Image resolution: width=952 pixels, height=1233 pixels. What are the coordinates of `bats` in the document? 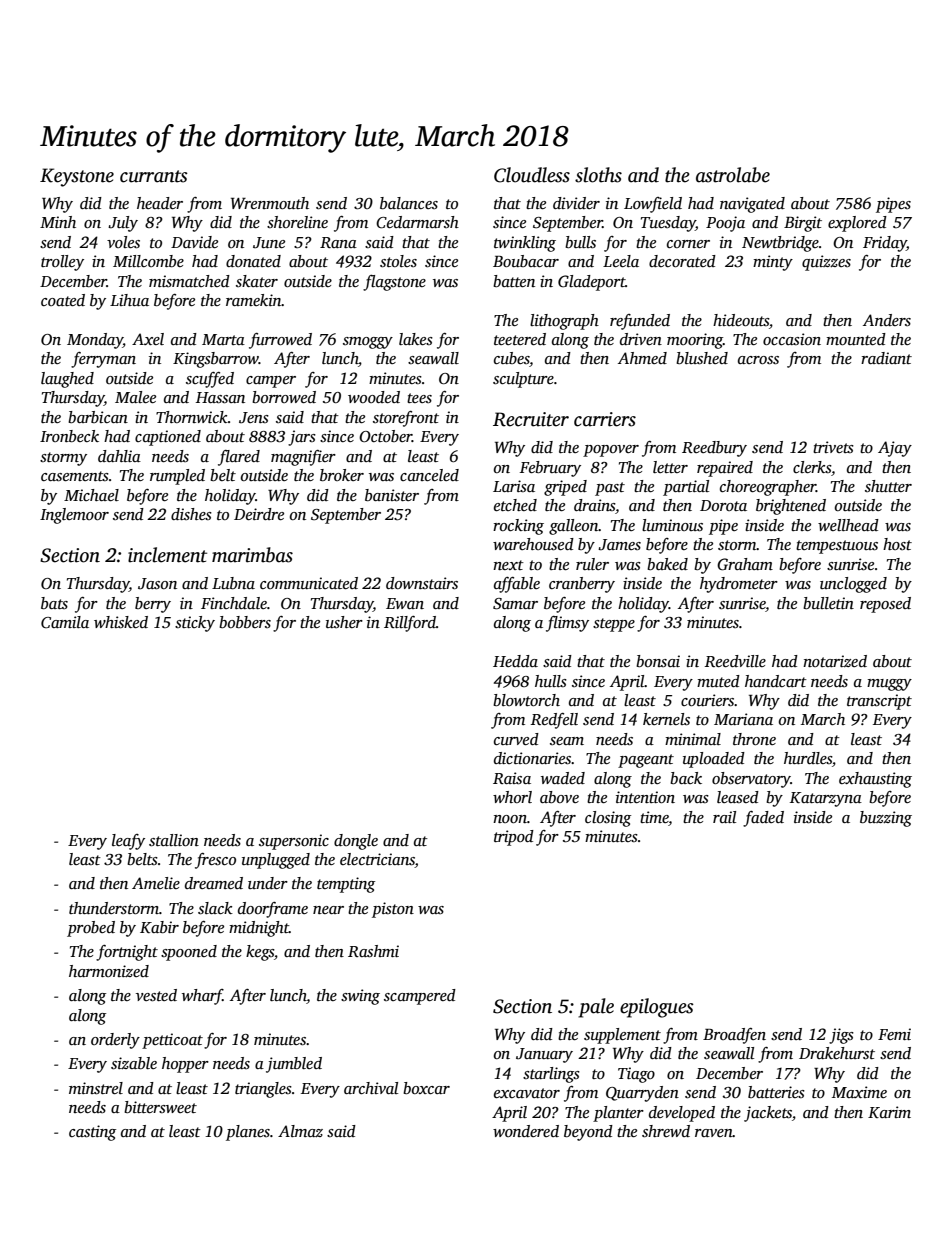 It's located at (54, 603).
